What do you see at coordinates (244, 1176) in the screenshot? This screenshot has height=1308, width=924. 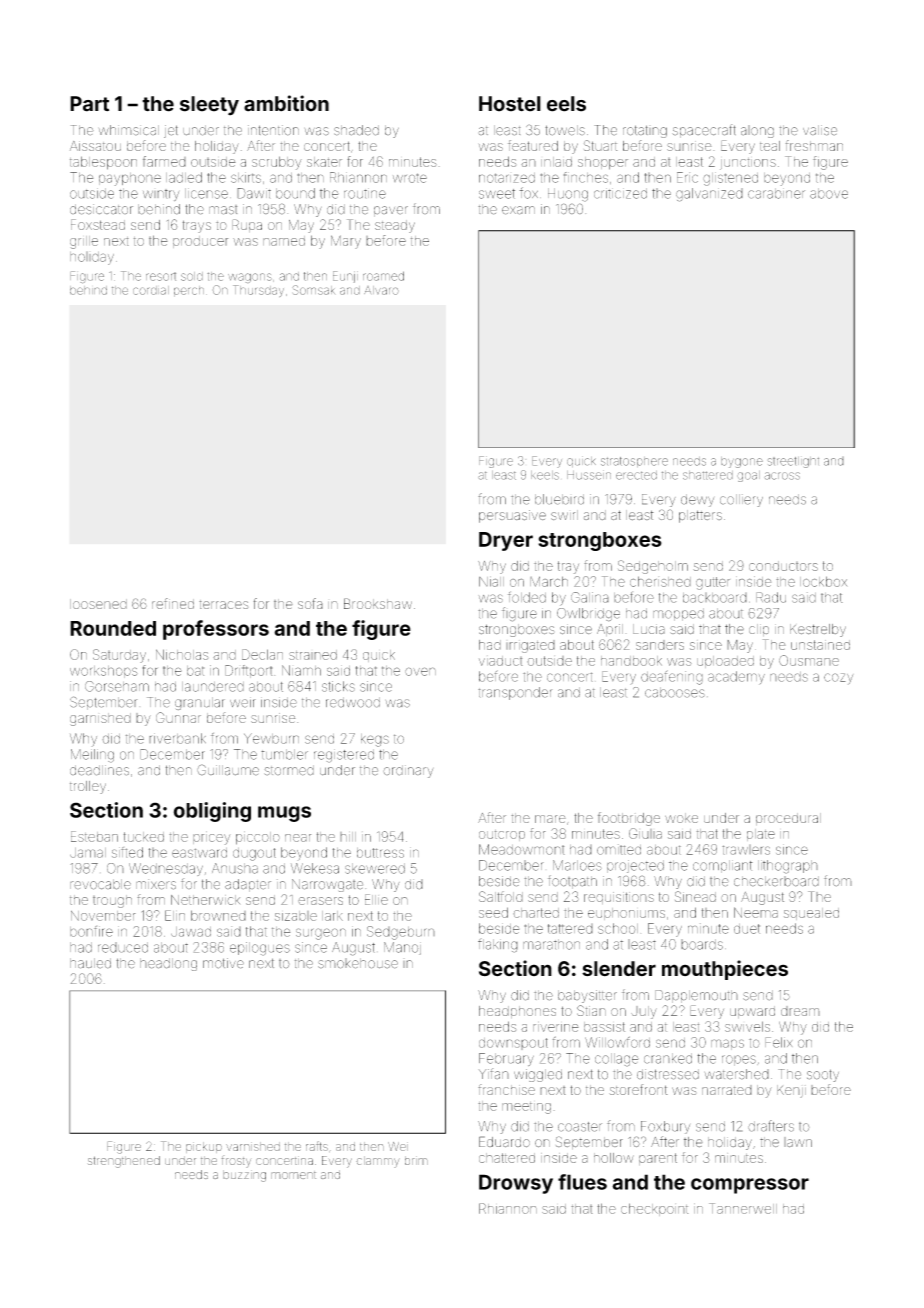 I see `buzzing` at bounding box center [244, 1176].
